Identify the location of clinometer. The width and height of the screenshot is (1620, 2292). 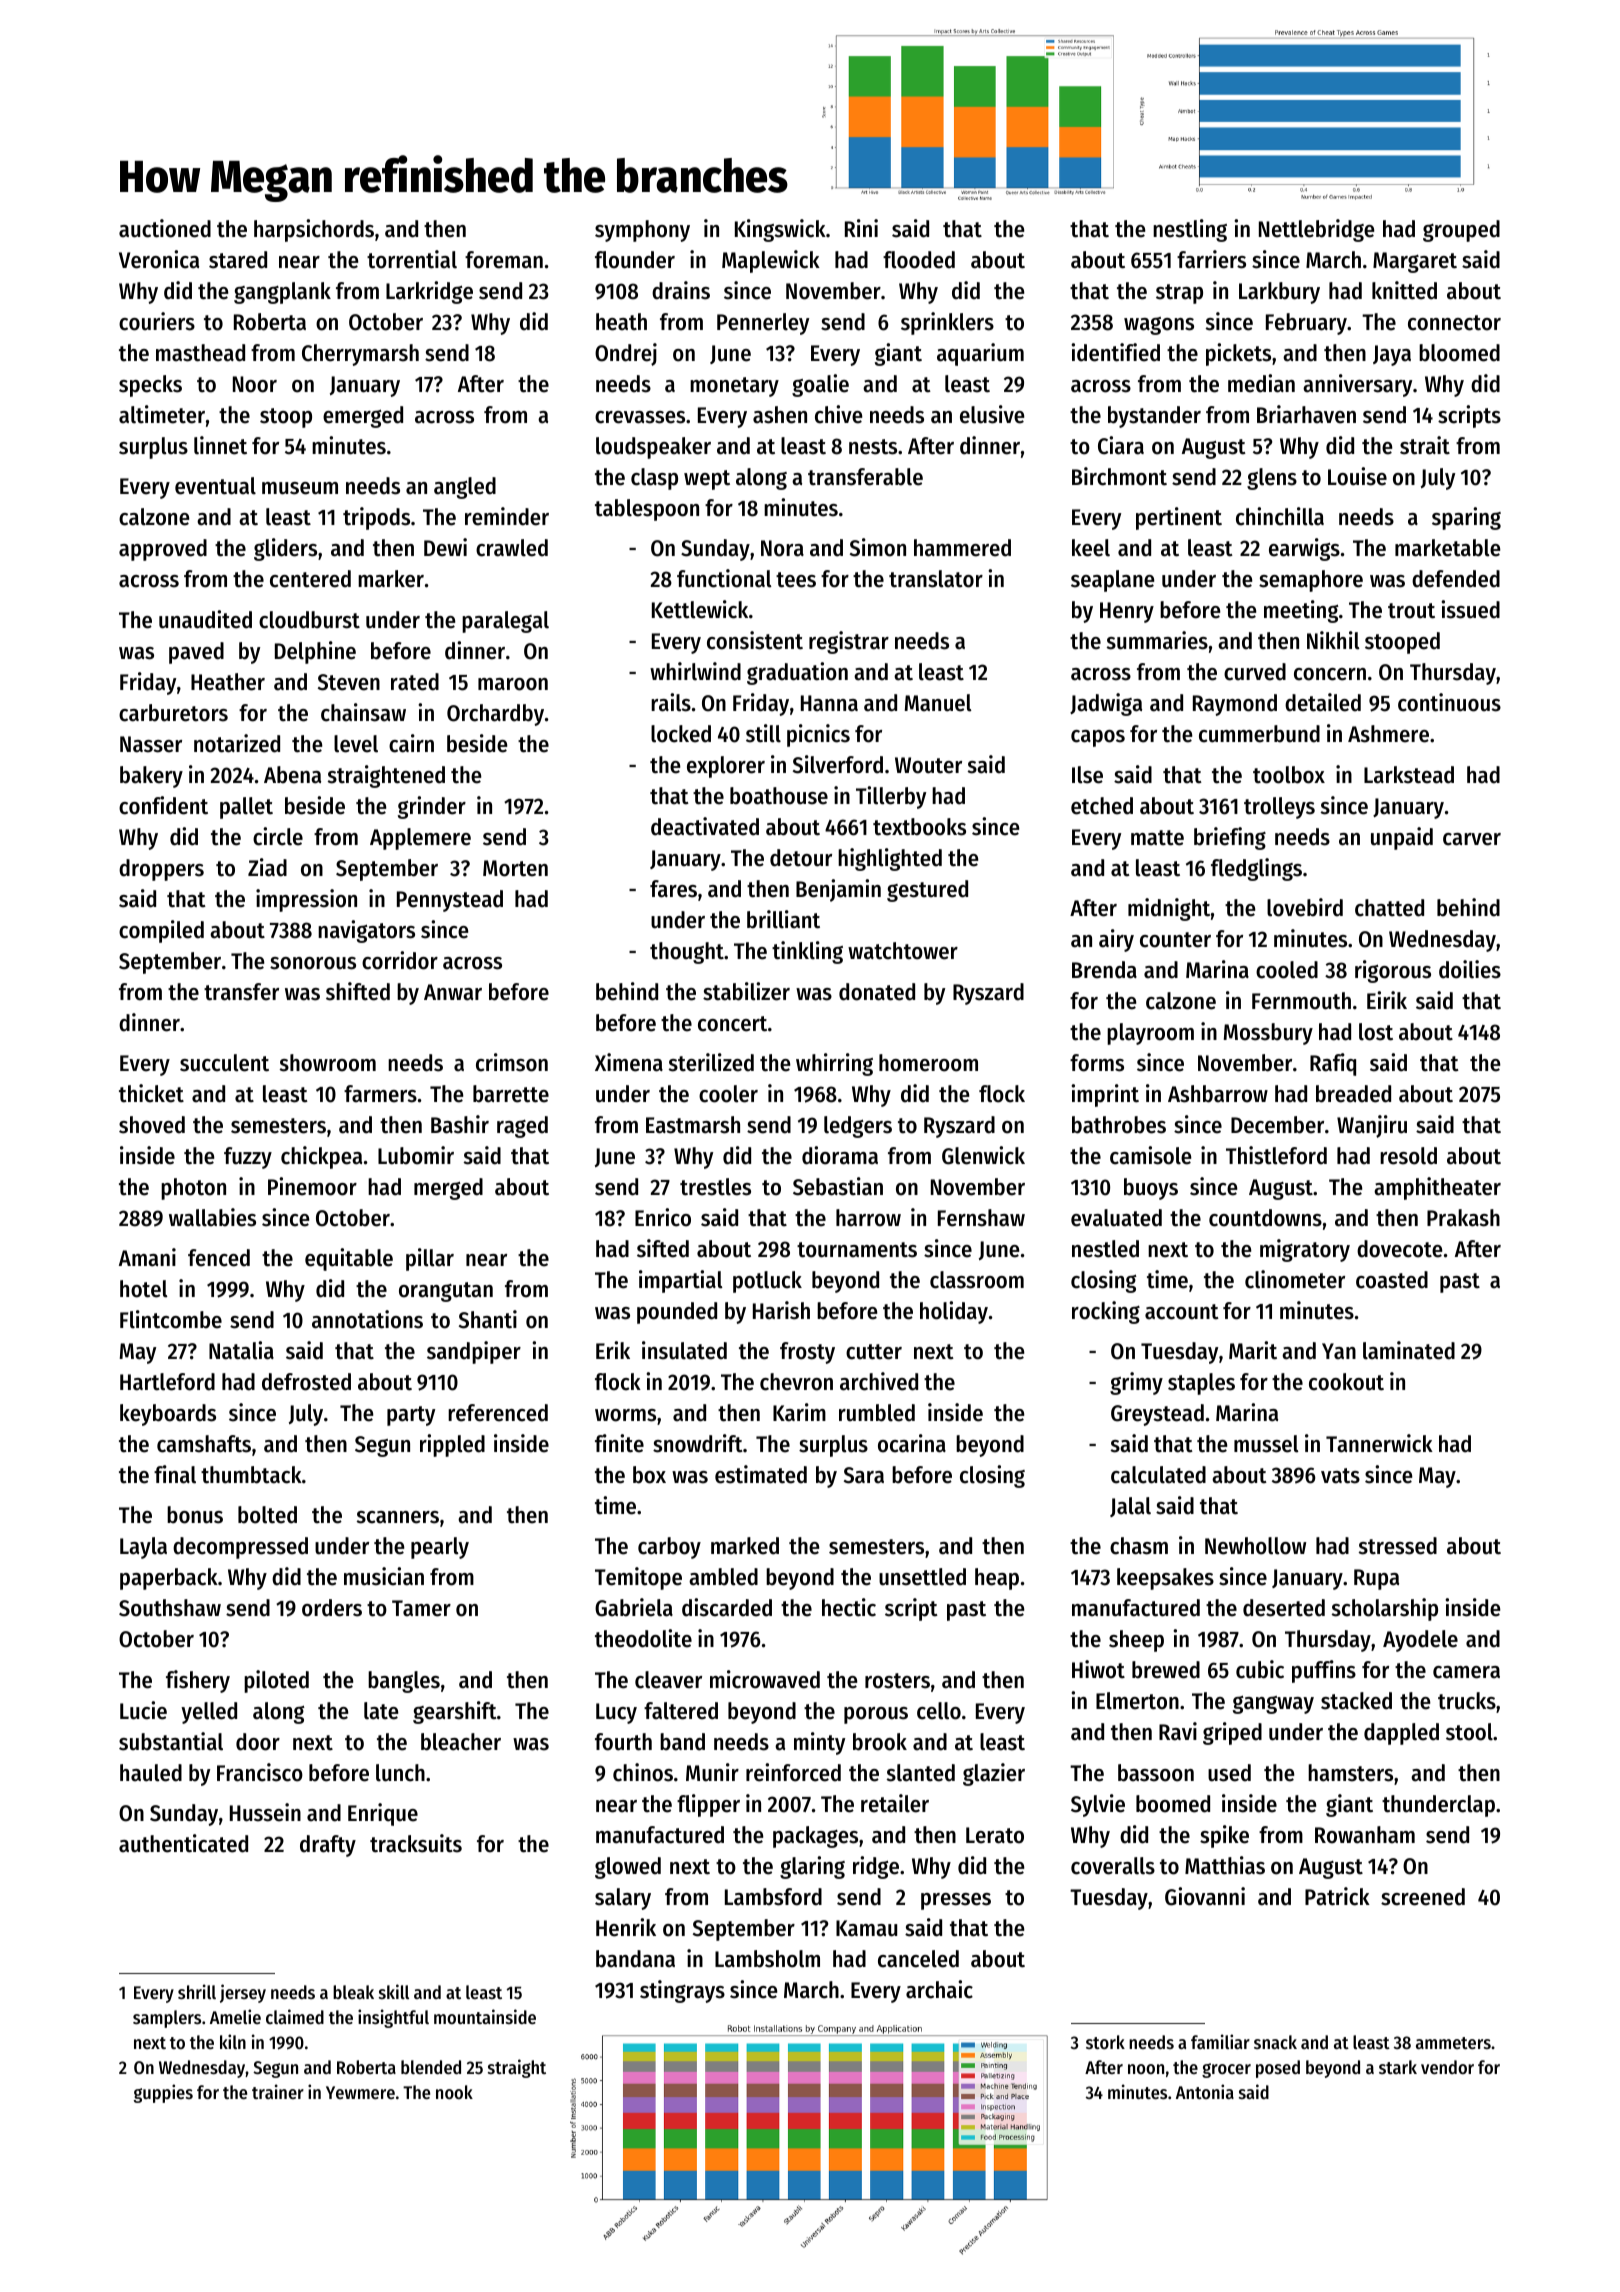
(1295, 1279).
